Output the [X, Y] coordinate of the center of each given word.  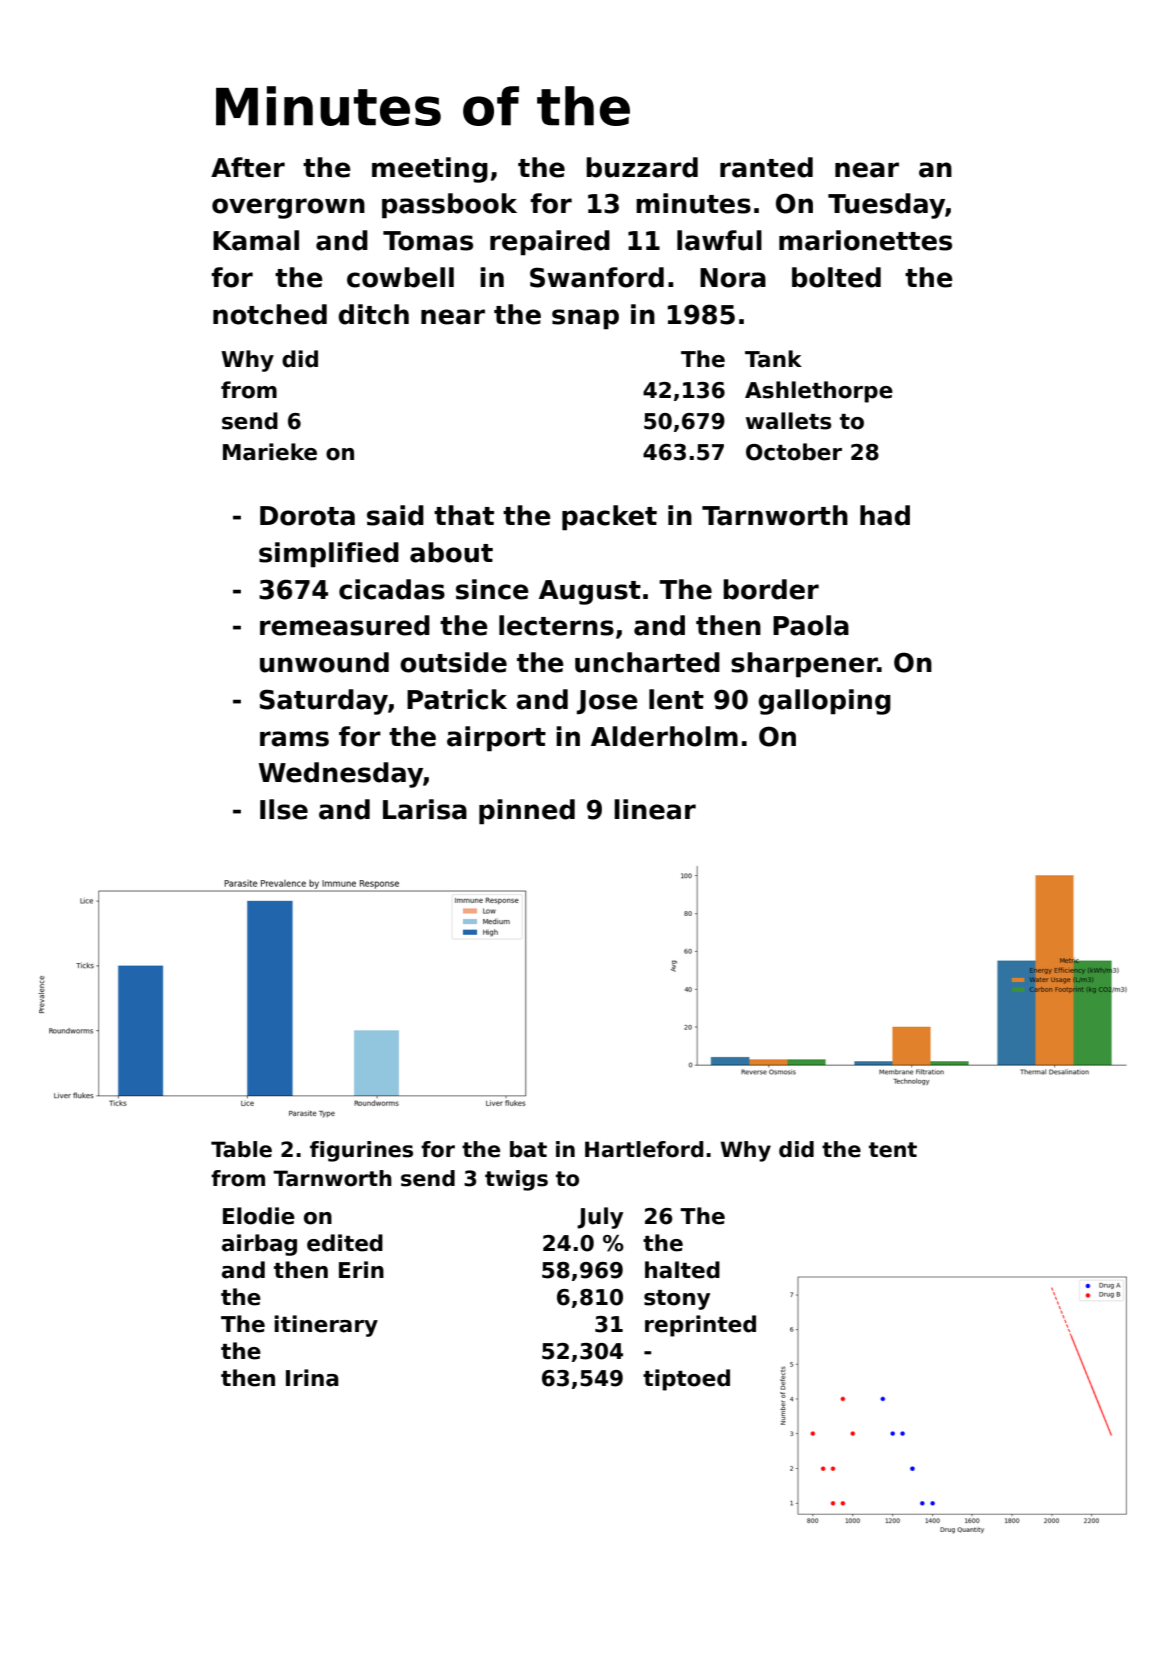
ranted [766, 167]
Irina [312, 1378]
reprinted [700, 1326]
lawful [719, 240]
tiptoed [686, 1380]
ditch [373, 314]
